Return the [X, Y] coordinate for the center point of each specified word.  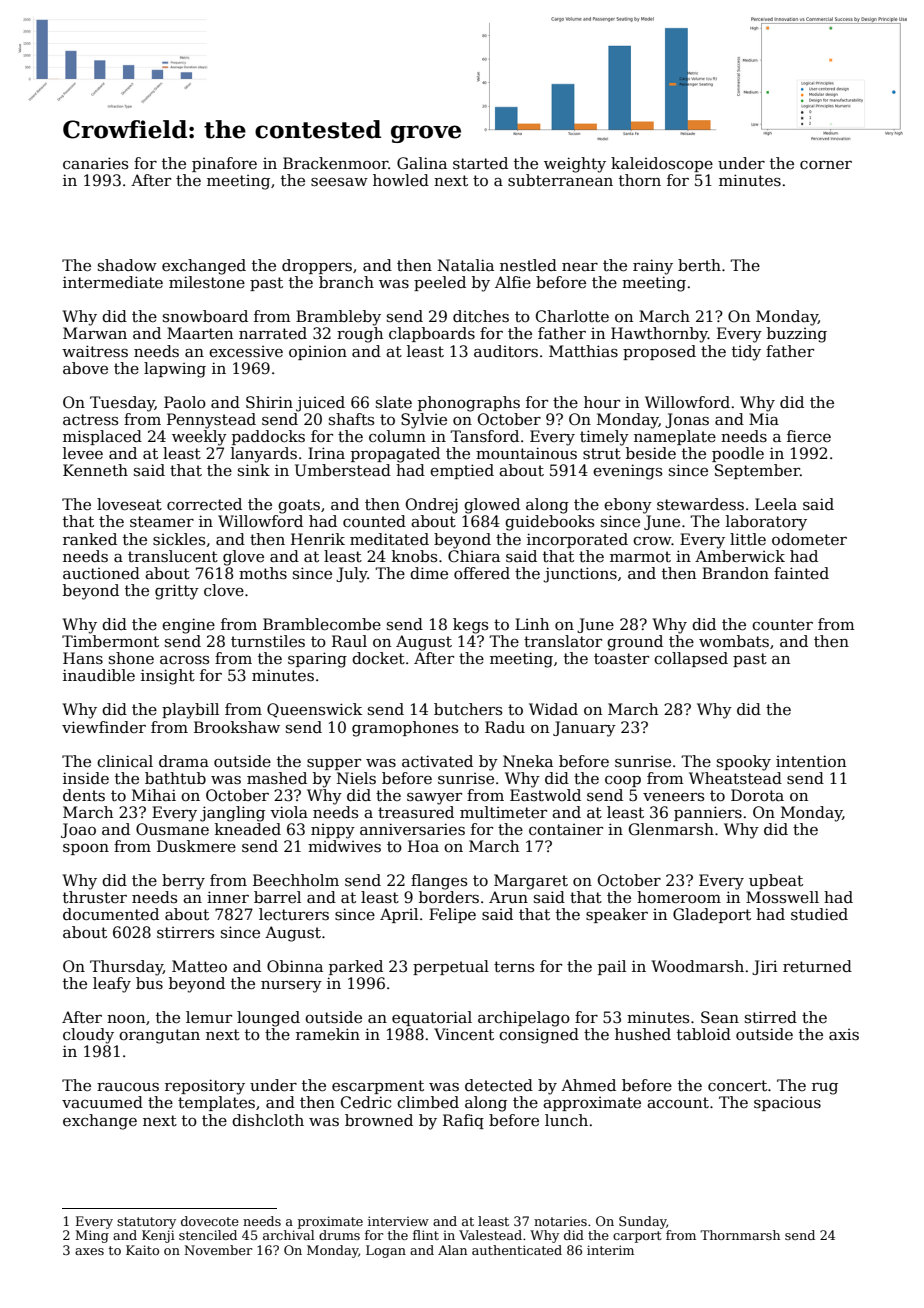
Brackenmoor [336, 163]
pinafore [224, 164]
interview [398, 1221]
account [678, 1103]
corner [826, 165]
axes [89, 1251]
